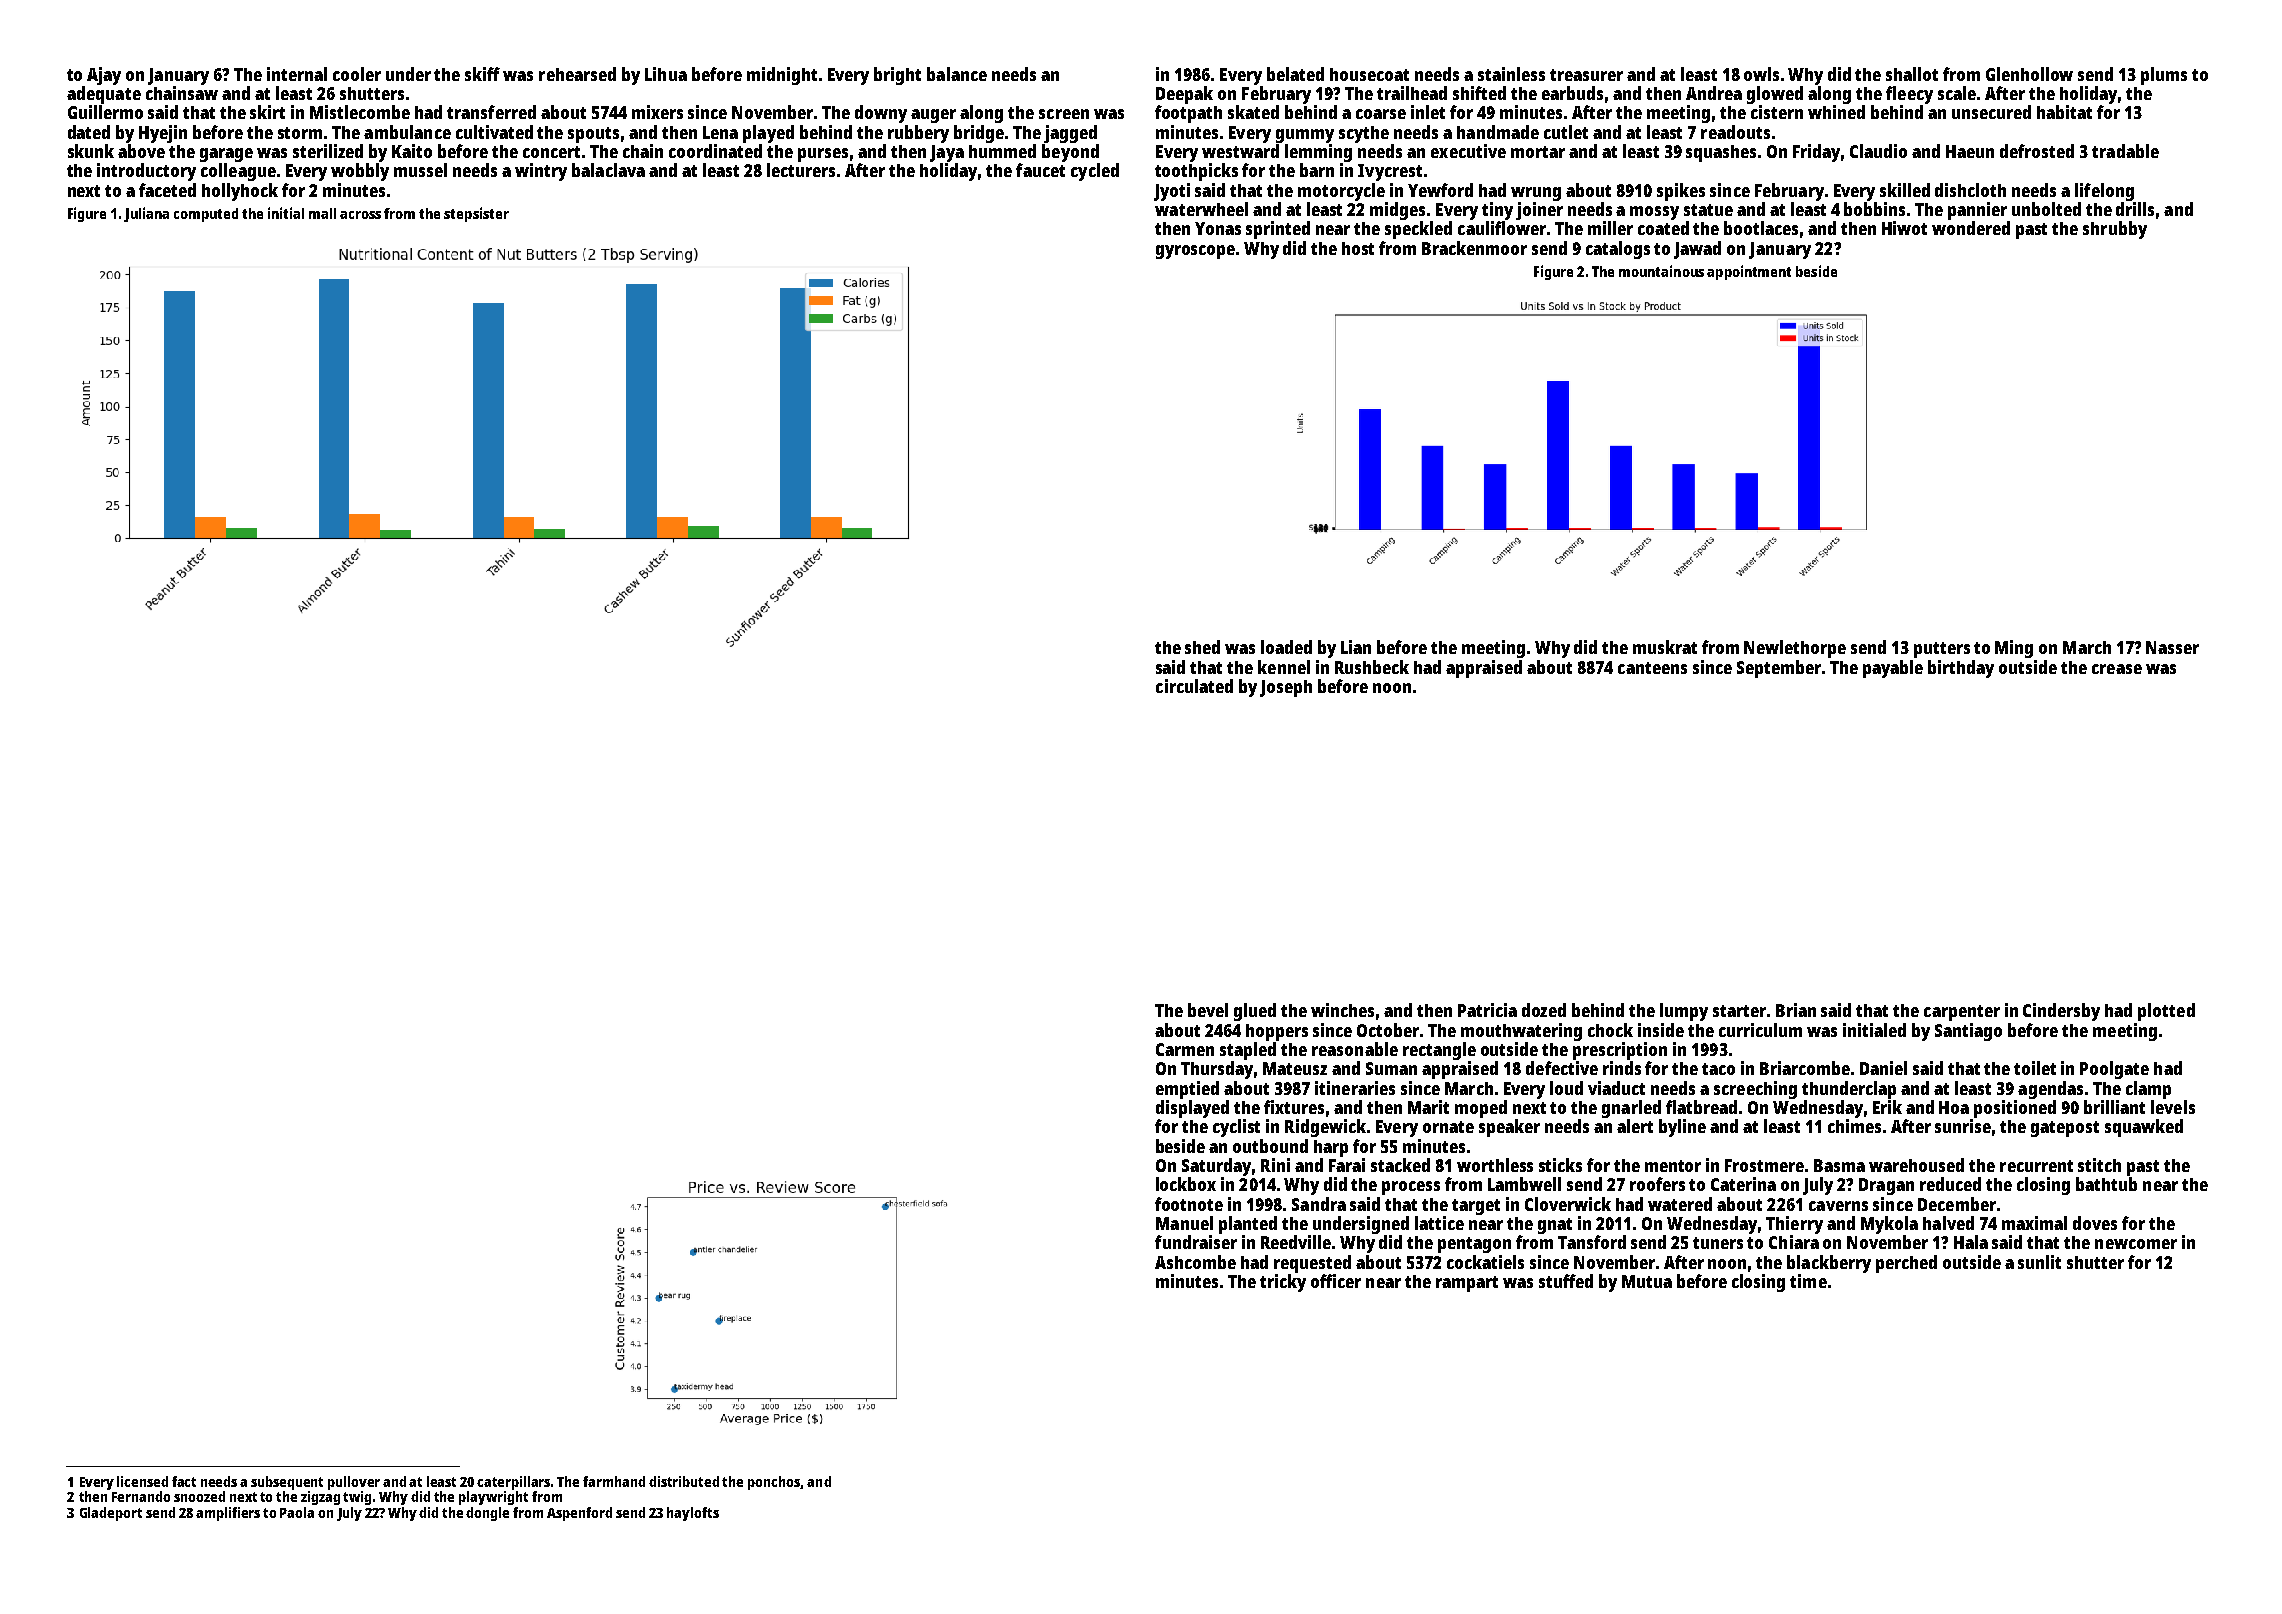  I want to click on ponchos, so click(774, 1483).
